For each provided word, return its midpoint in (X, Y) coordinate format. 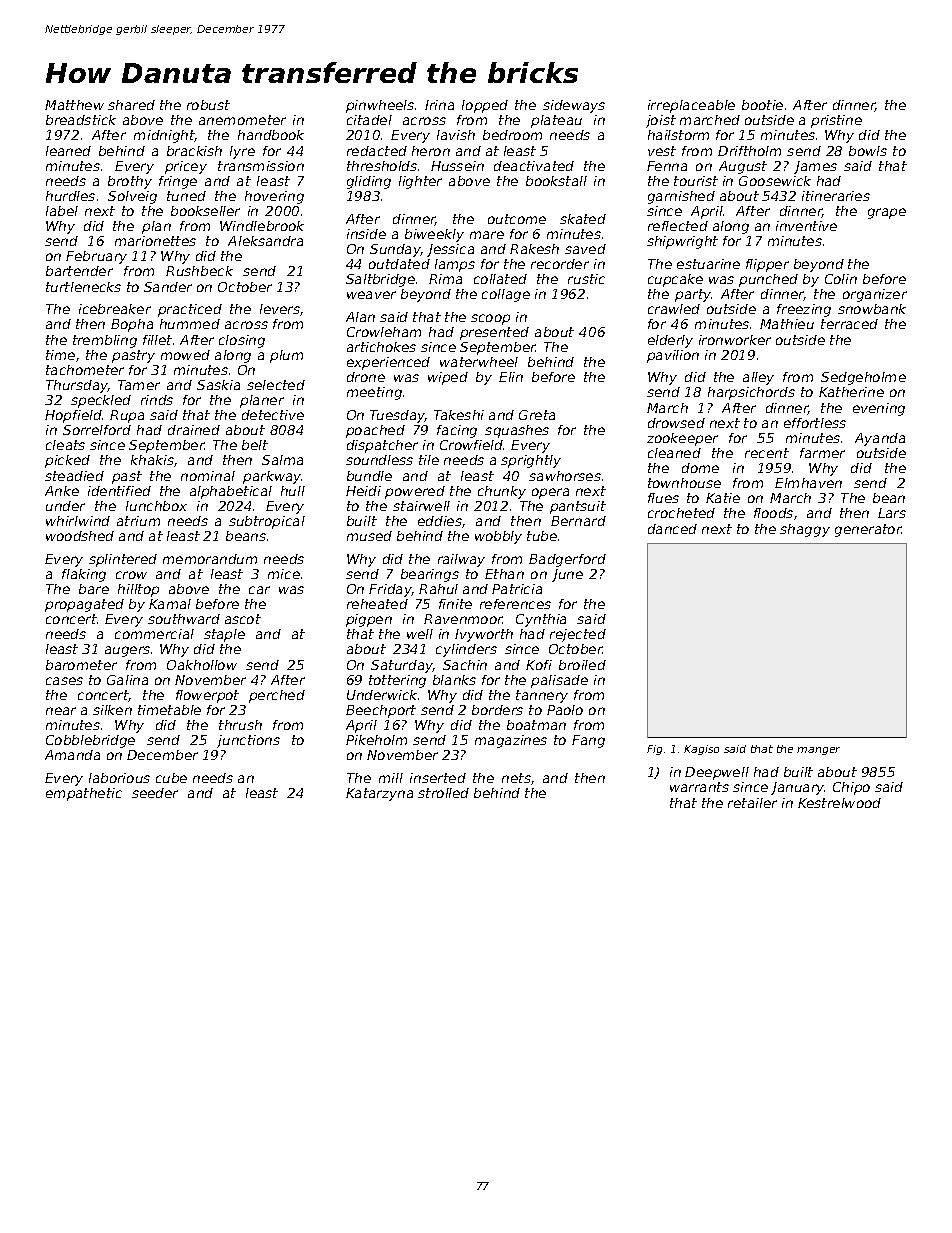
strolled (443, 793)
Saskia (218, 385)
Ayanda (880, 439)
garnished (681, 197)
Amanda (72, 755)
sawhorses (565, 476)
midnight (164, 136)
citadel (369, 120)
